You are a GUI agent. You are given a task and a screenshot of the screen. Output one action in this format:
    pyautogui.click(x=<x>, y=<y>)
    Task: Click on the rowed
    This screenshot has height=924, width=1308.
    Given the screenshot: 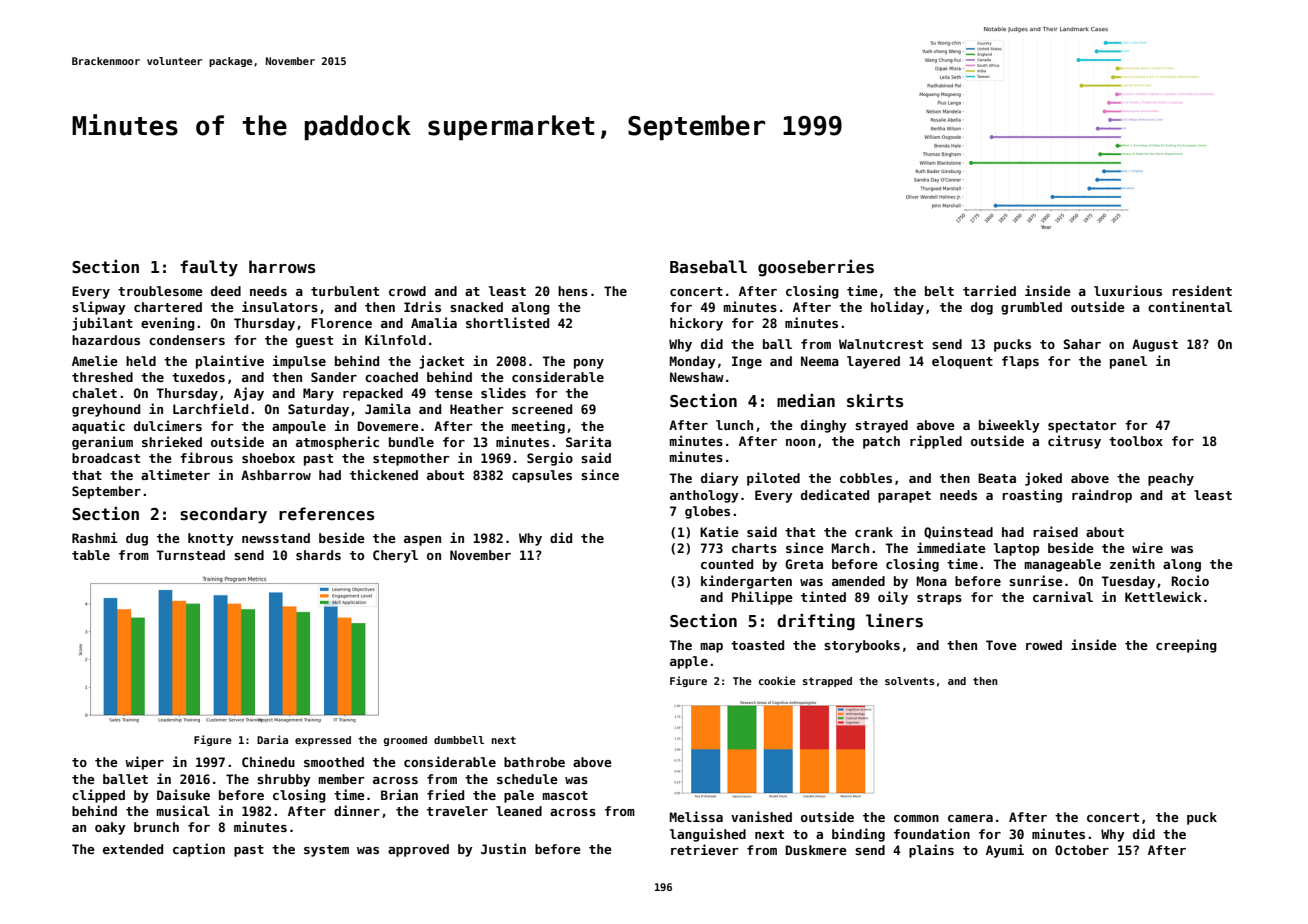 What is the action you would take?
    pyautogui.click(x=1044, y=645)
